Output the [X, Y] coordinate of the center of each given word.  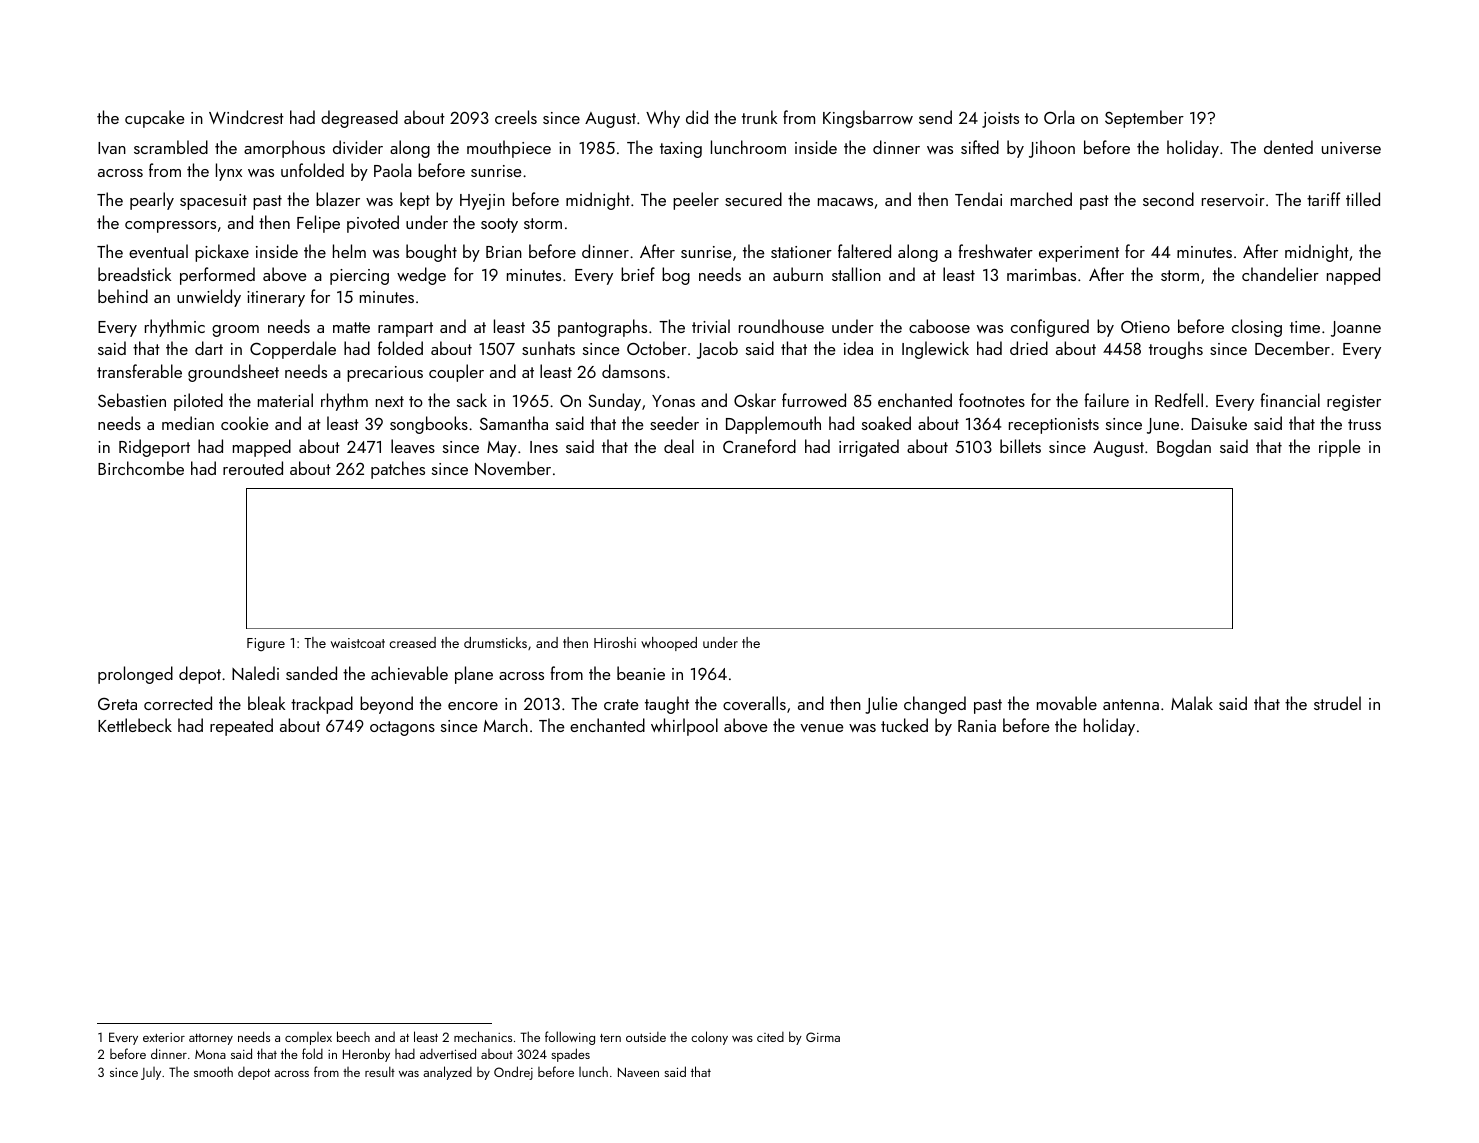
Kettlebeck [135, 725]
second [1168, 199]
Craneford [759, 446]
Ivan [112, 148]
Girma [823, 1037]
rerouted [253, 468]
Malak [1192, 703]
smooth [213, 1071]
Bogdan [1184, 448]
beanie [641, 673]
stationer [801, 252]
